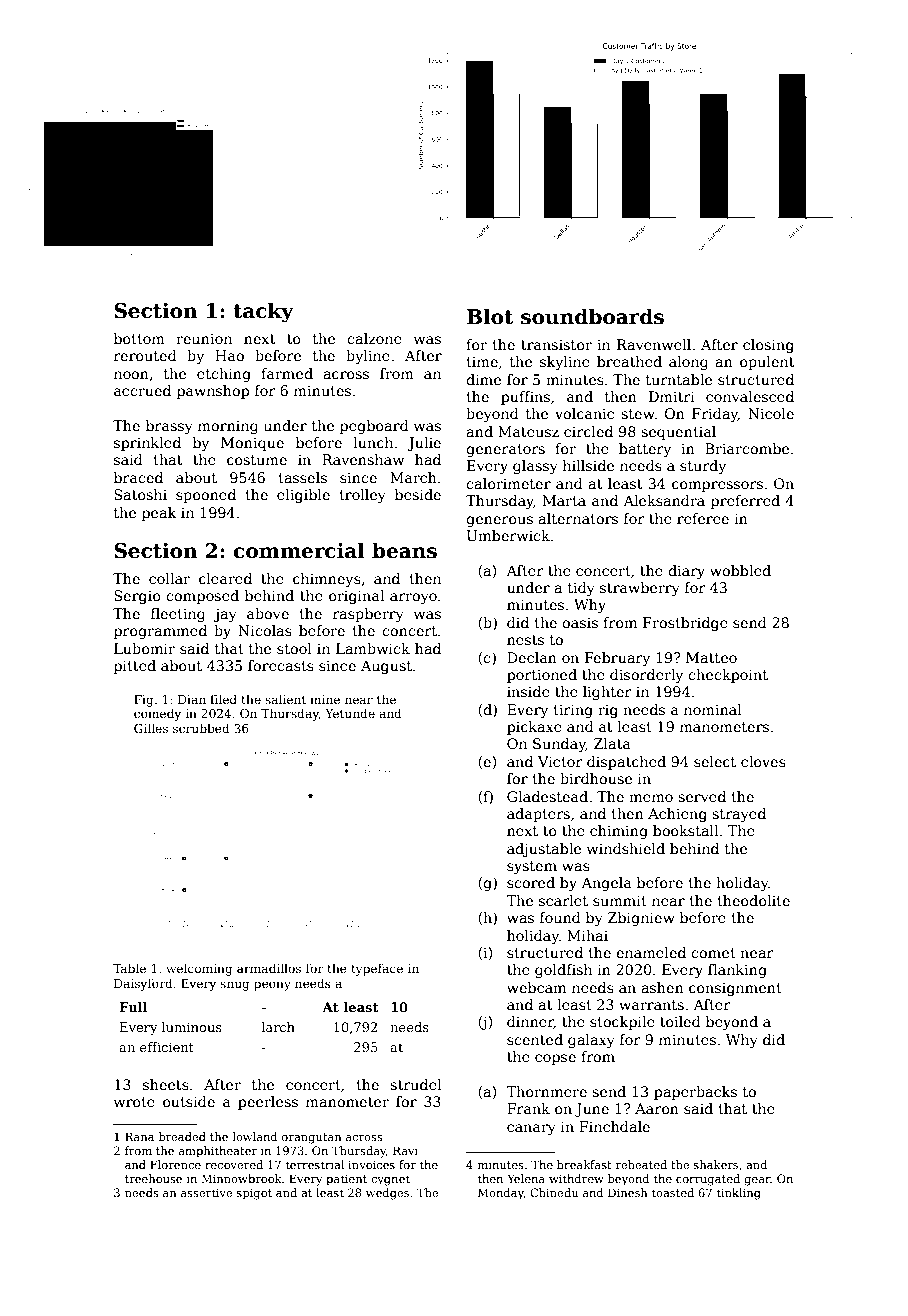 This screenshot has height=1316, width=908. I want to click on collar, so click(169, 578).
